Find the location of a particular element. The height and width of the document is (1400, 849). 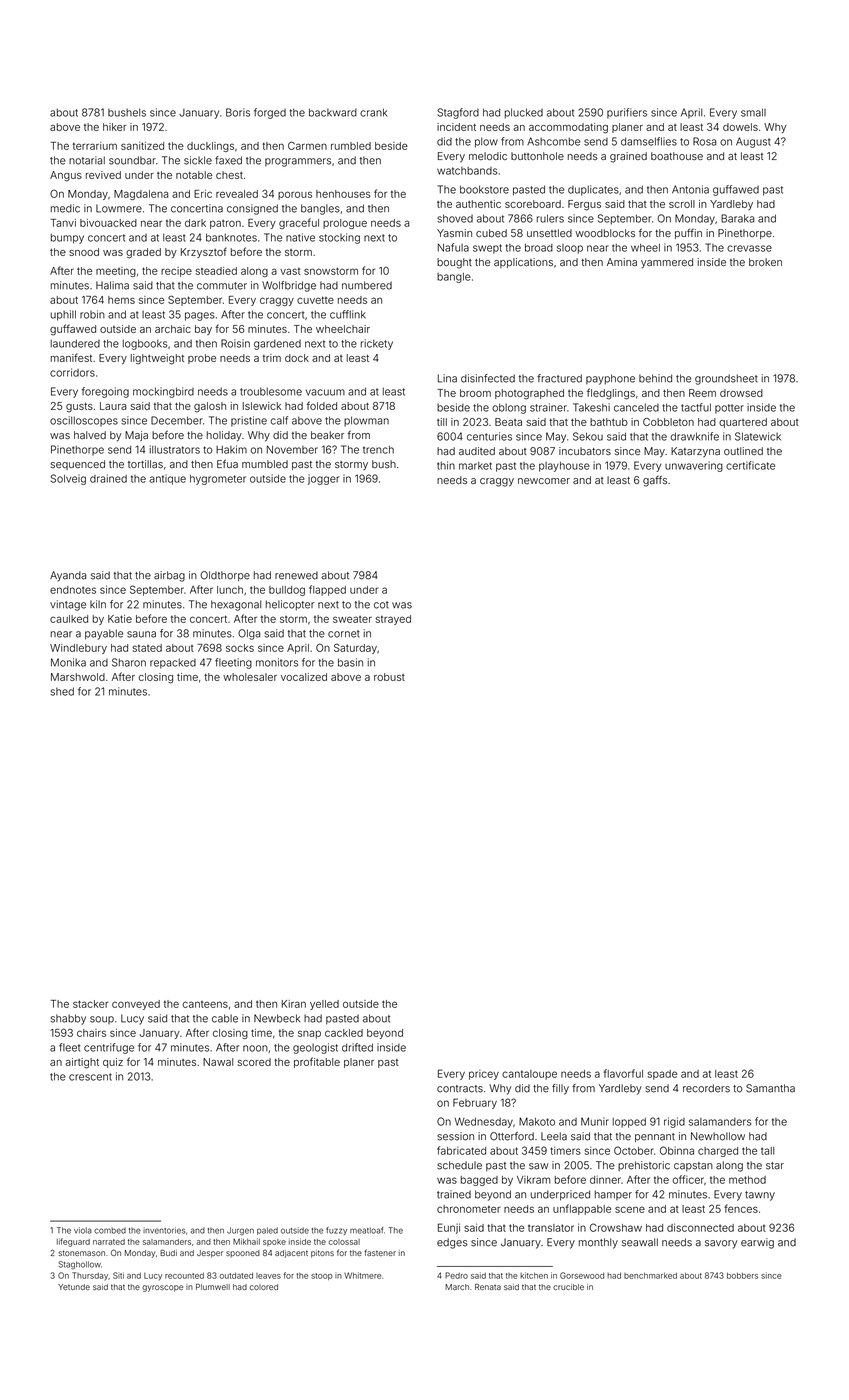

yelled is located at coordinates (324, 1005).
